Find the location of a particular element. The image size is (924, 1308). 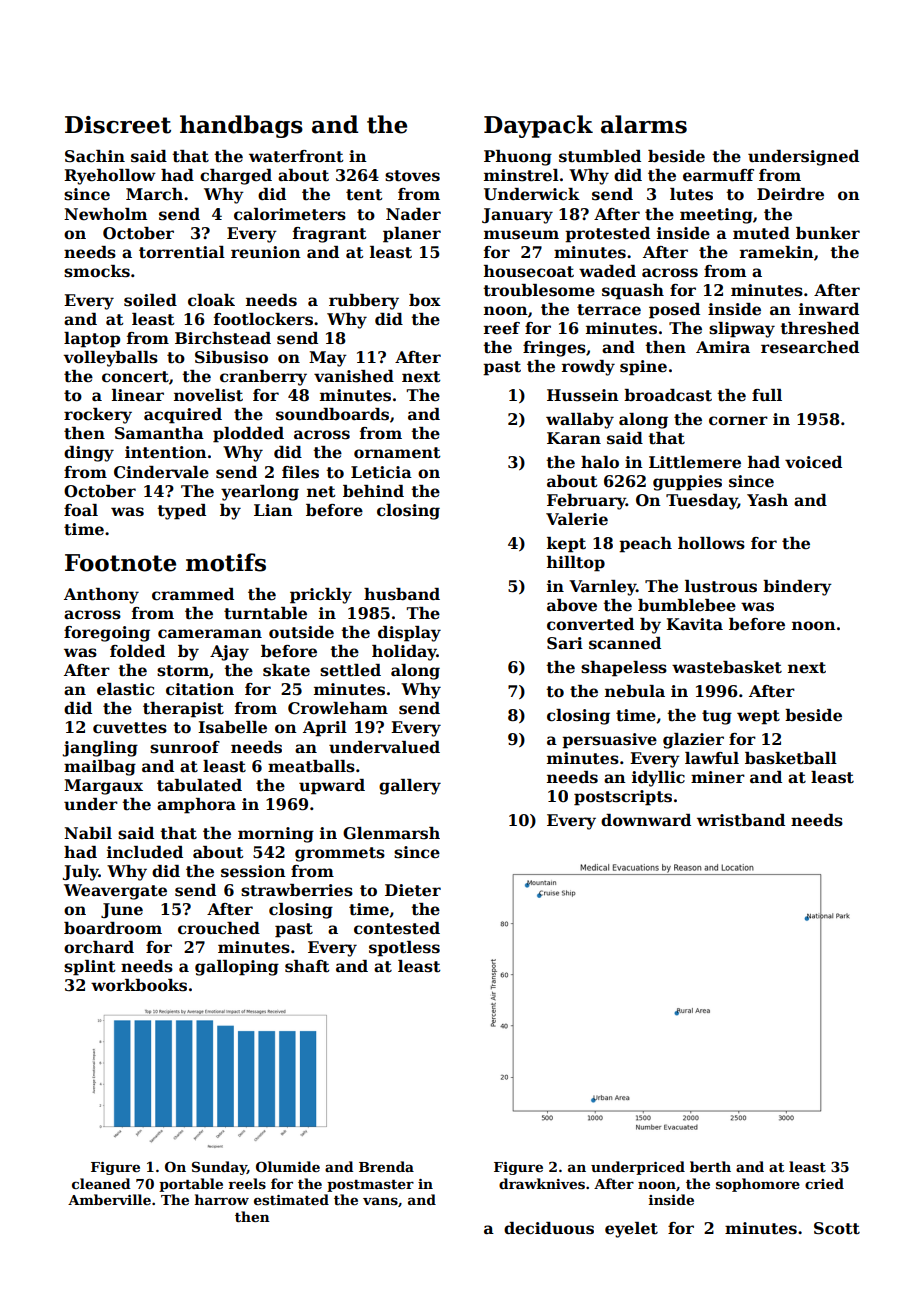

Daypack is located at coordinates (538, 126).
